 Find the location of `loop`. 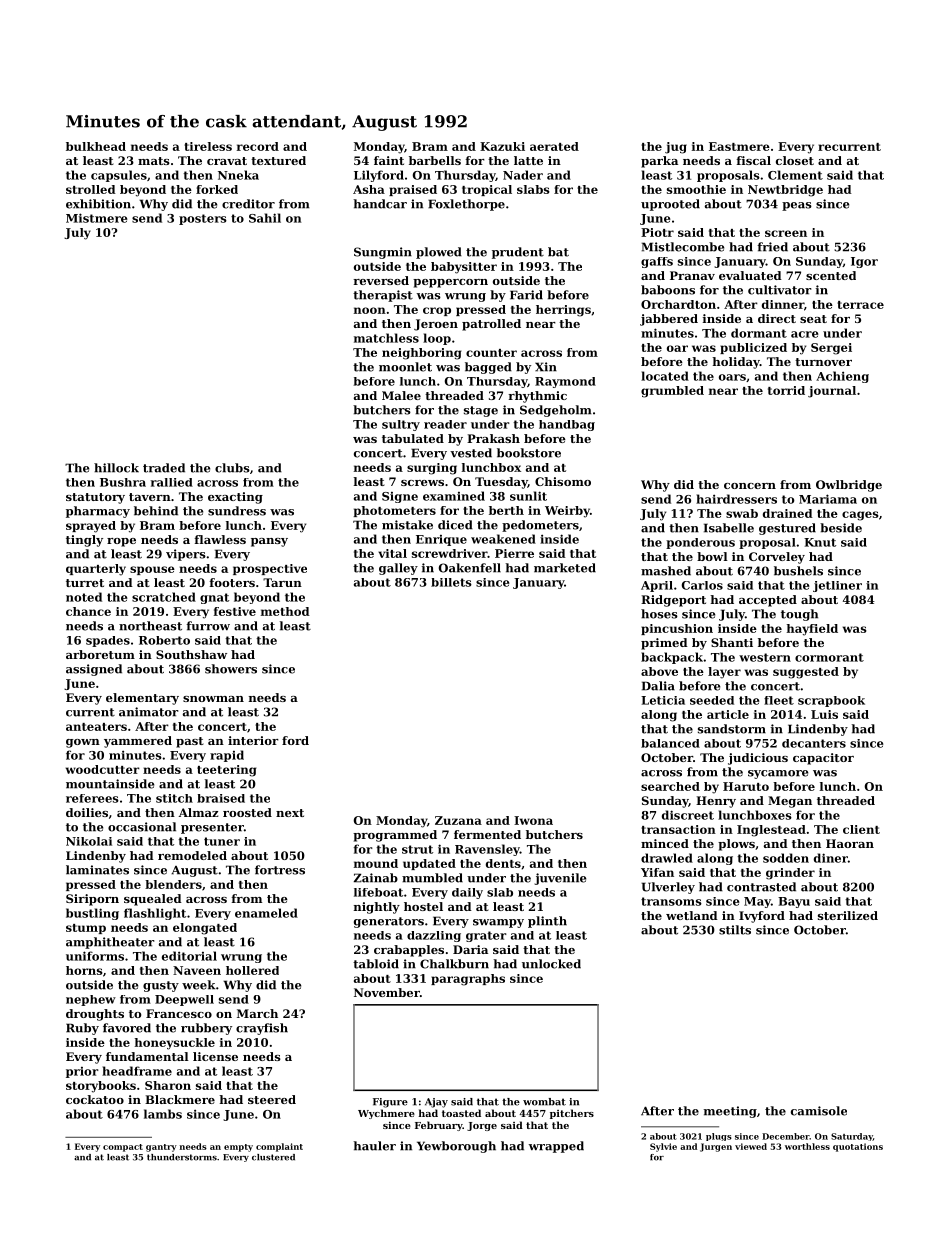

loop is located at coordinates (437, 339).
